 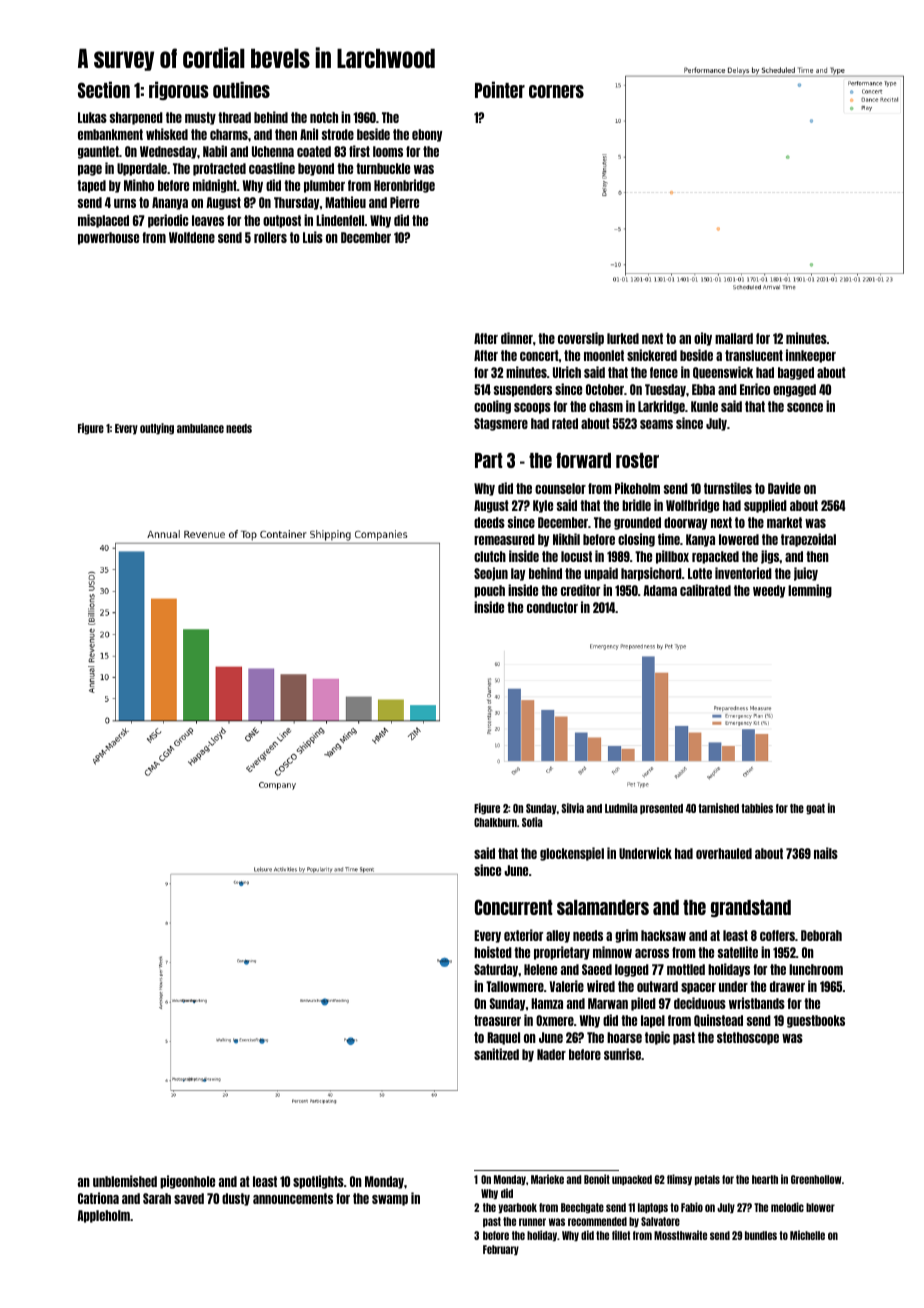 What do you see at coordinates (806, 574) in the document?
I see `juicy` at bounding box center [806, 574].
